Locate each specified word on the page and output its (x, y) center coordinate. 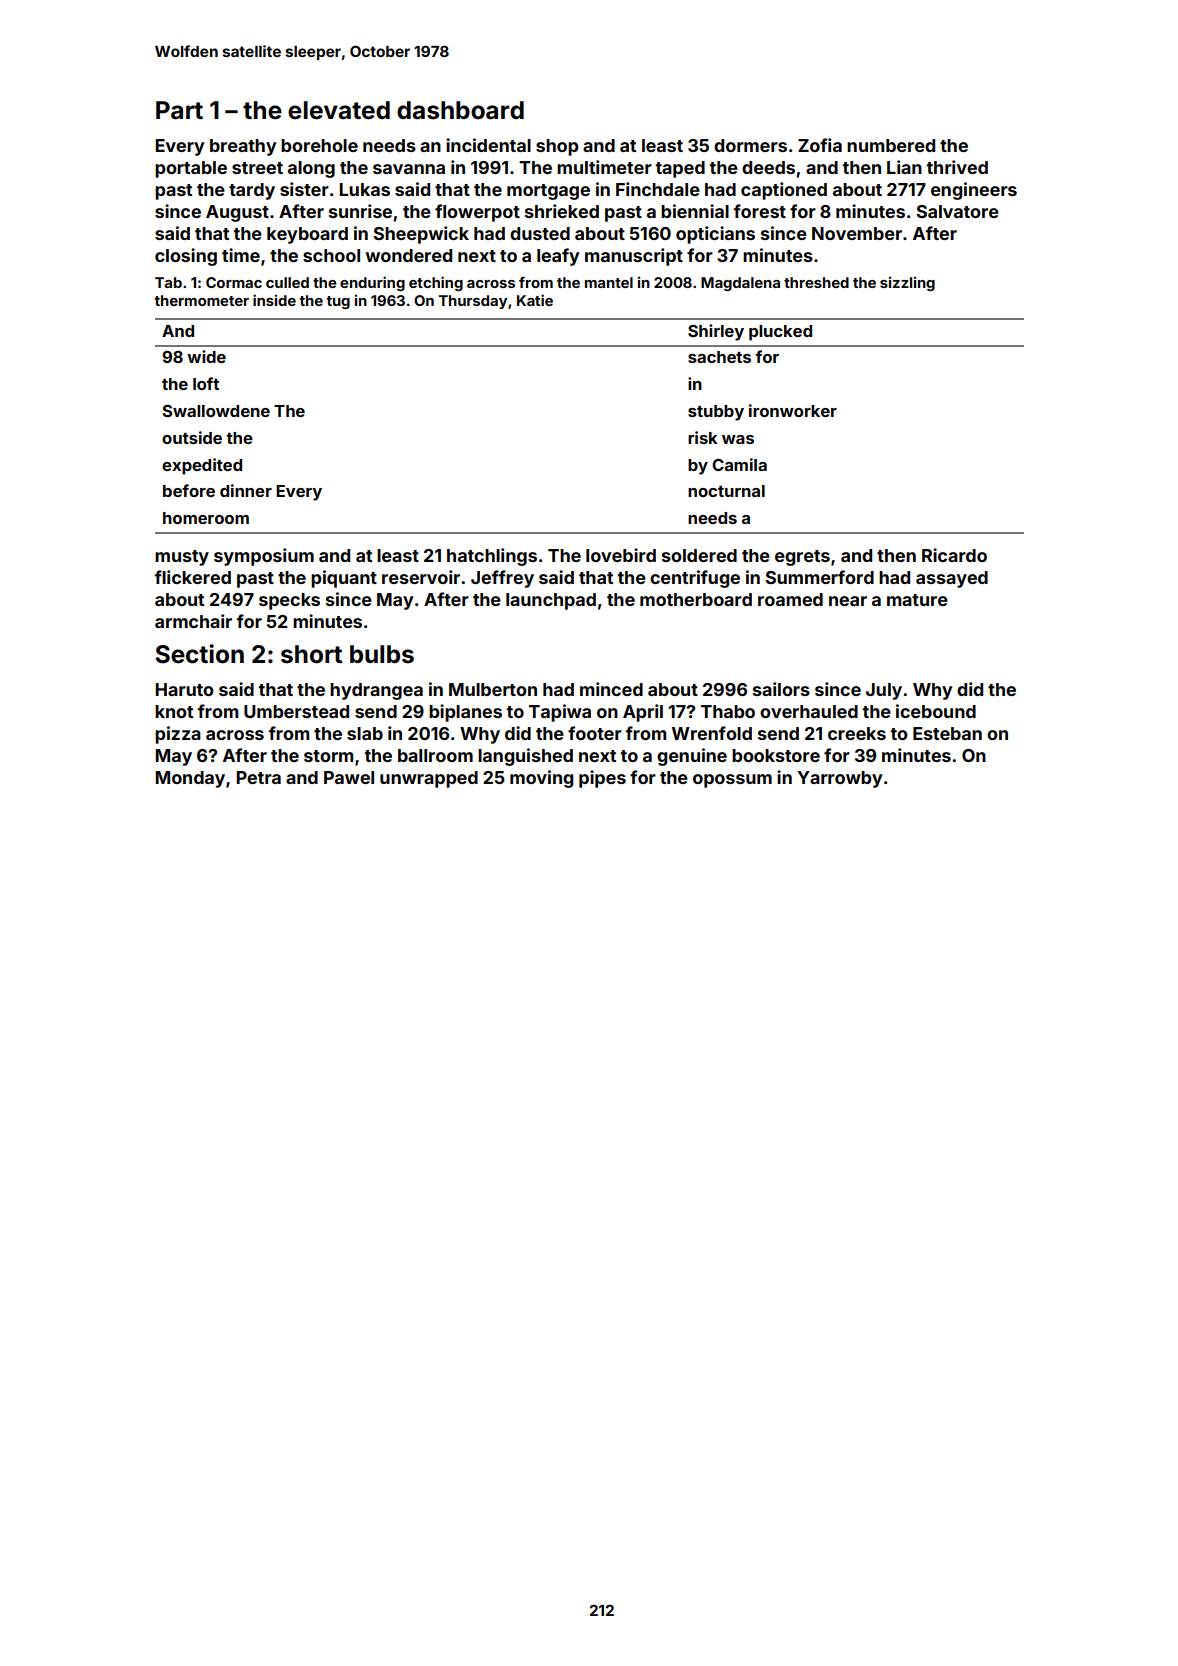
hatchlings (492, 557)
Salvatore (957, 211)
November (857, 233)
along (311, 169)
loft (206, 383)
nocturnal (726, 491)
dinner (246, 490)
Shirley (716, 332)
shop (557, 147)
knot (174, 711)
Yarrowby (840, 779)
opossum (732, 781)
